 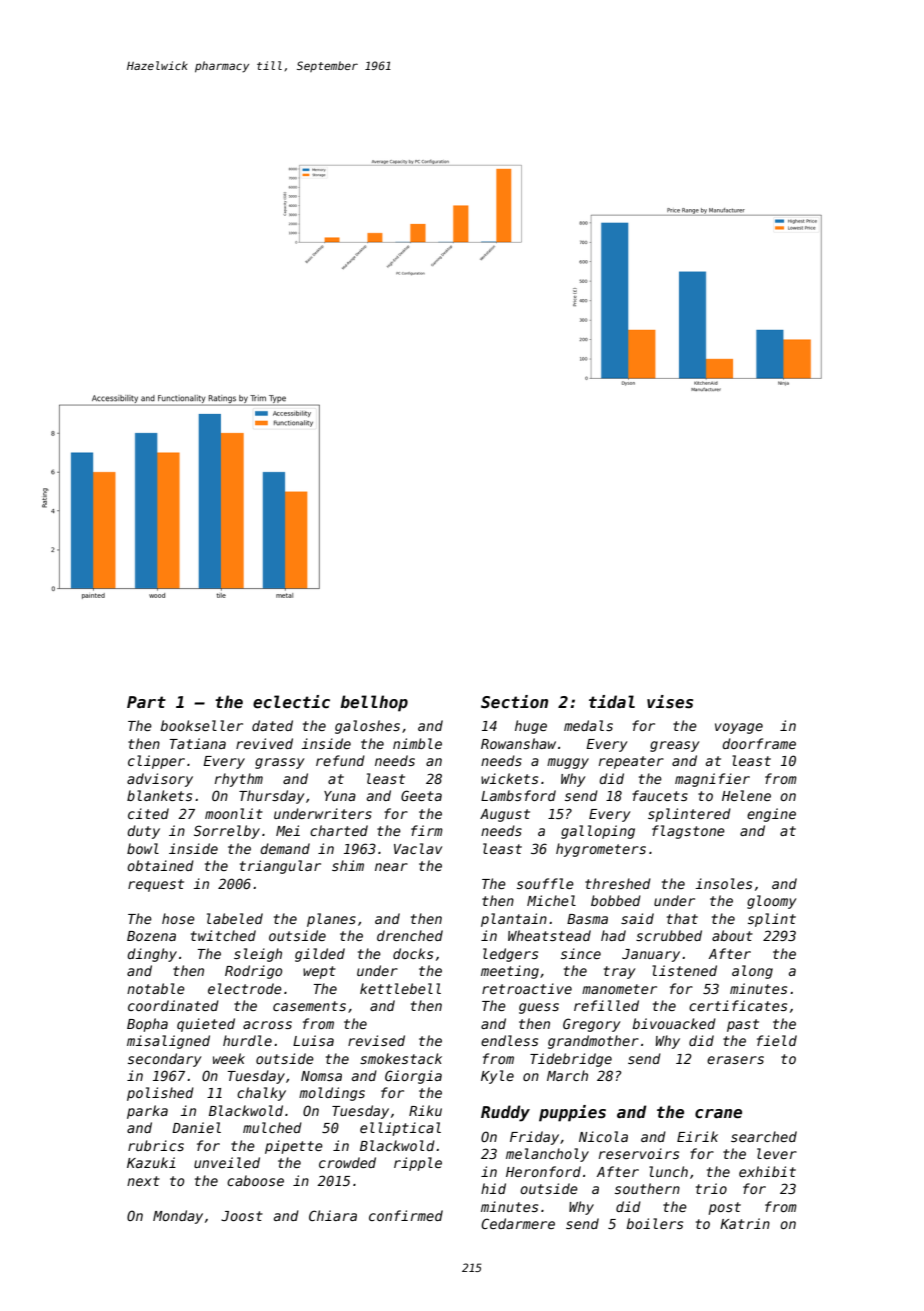 What do you see at coordinates (670, 702) in the page?
I see `vises` at bounding box center [670, 702].
